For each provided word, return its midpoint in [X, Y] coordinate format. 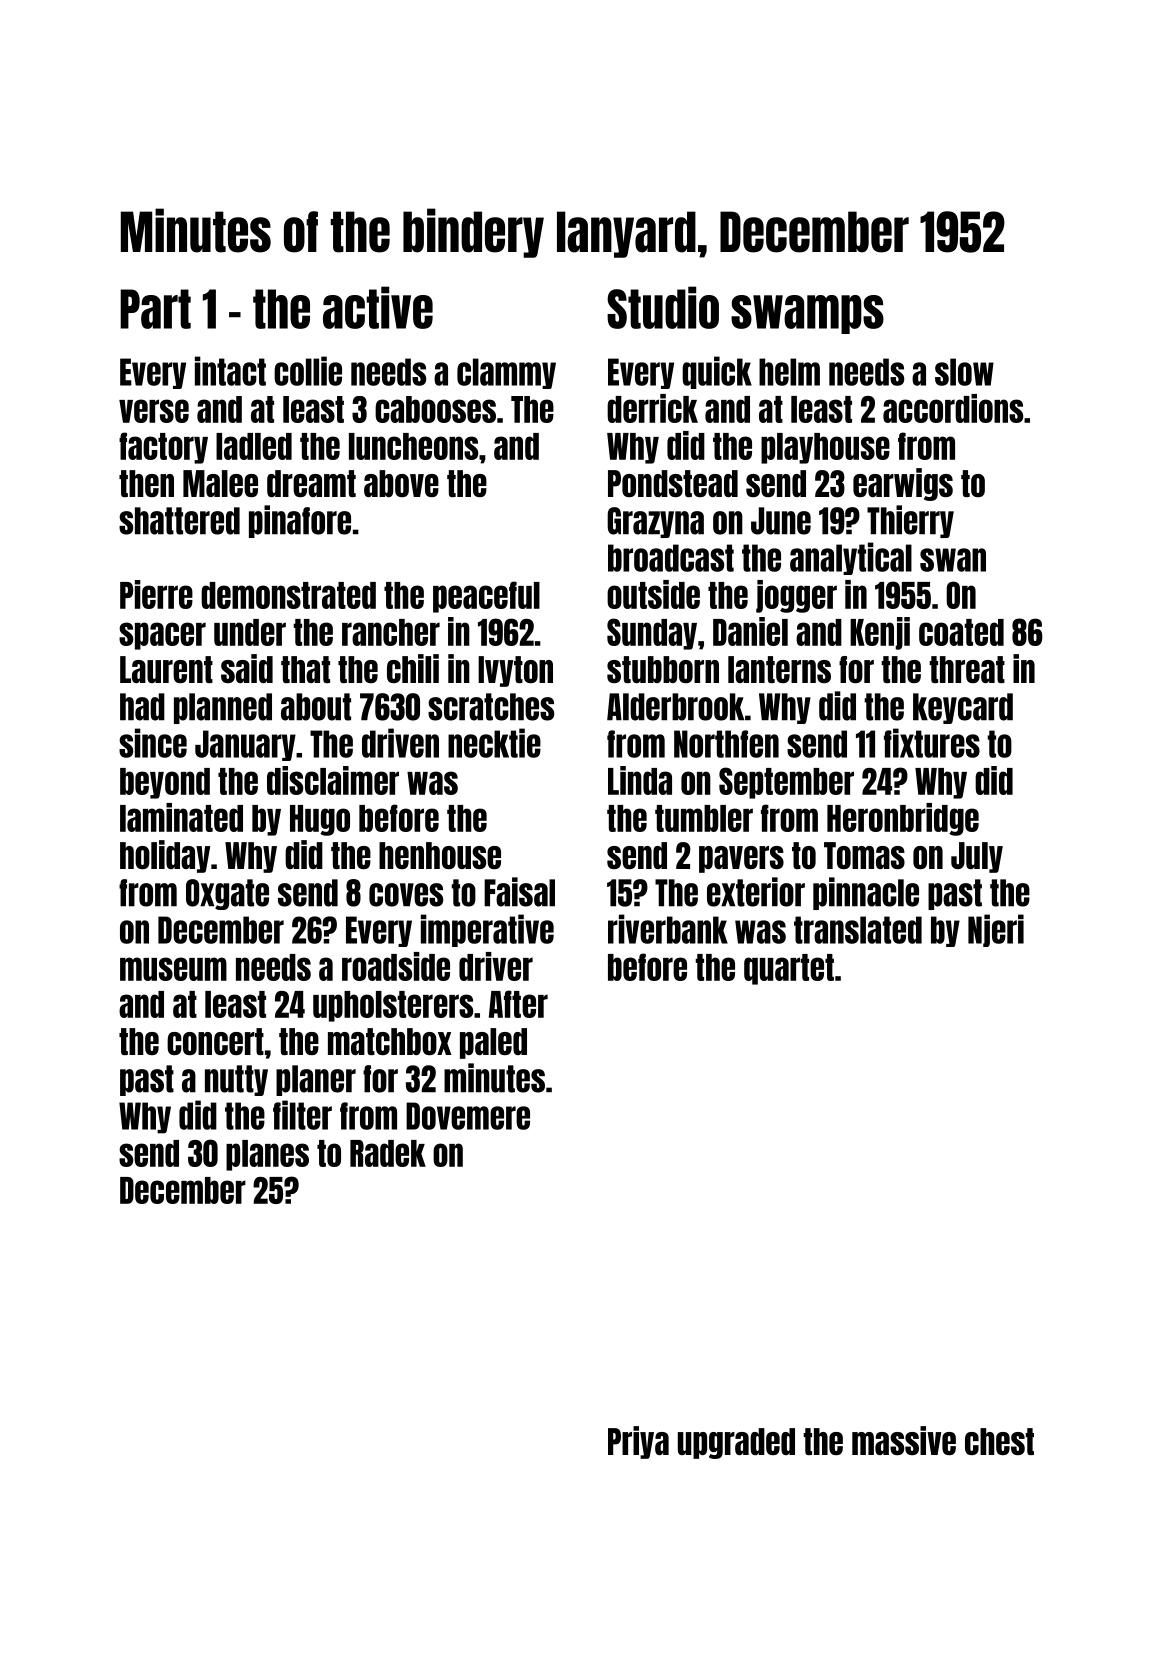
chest [999, 1441]
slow [964, 372]
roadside [396, 966]
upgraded [736, 1443]
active [378, 307]
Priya [638, 1442]
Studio [663, 307]
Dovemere [468, 1116]
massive [904, 1440]
